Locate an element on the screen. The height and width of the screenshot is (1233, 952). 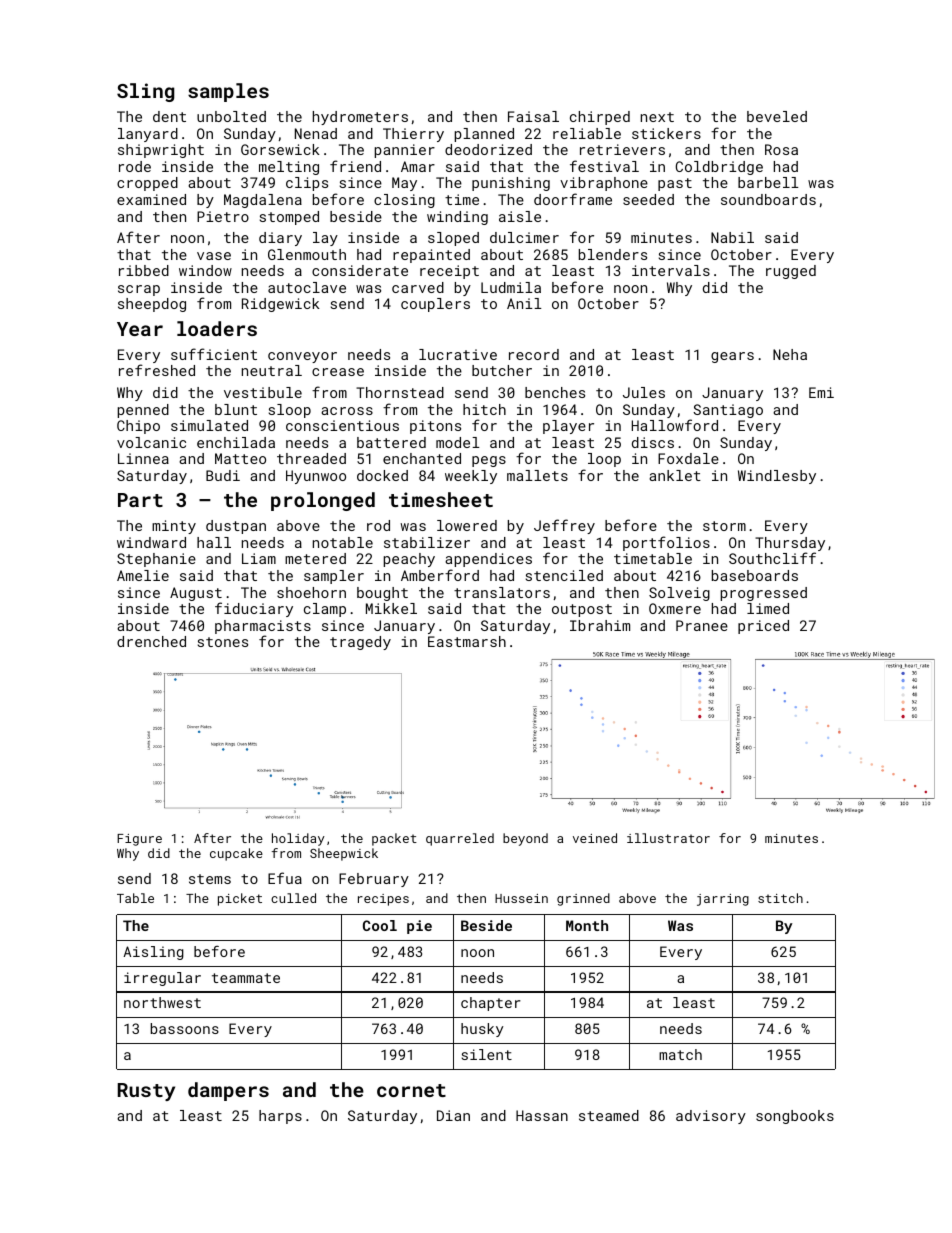
beveled is located at coordinates (777, 116).
